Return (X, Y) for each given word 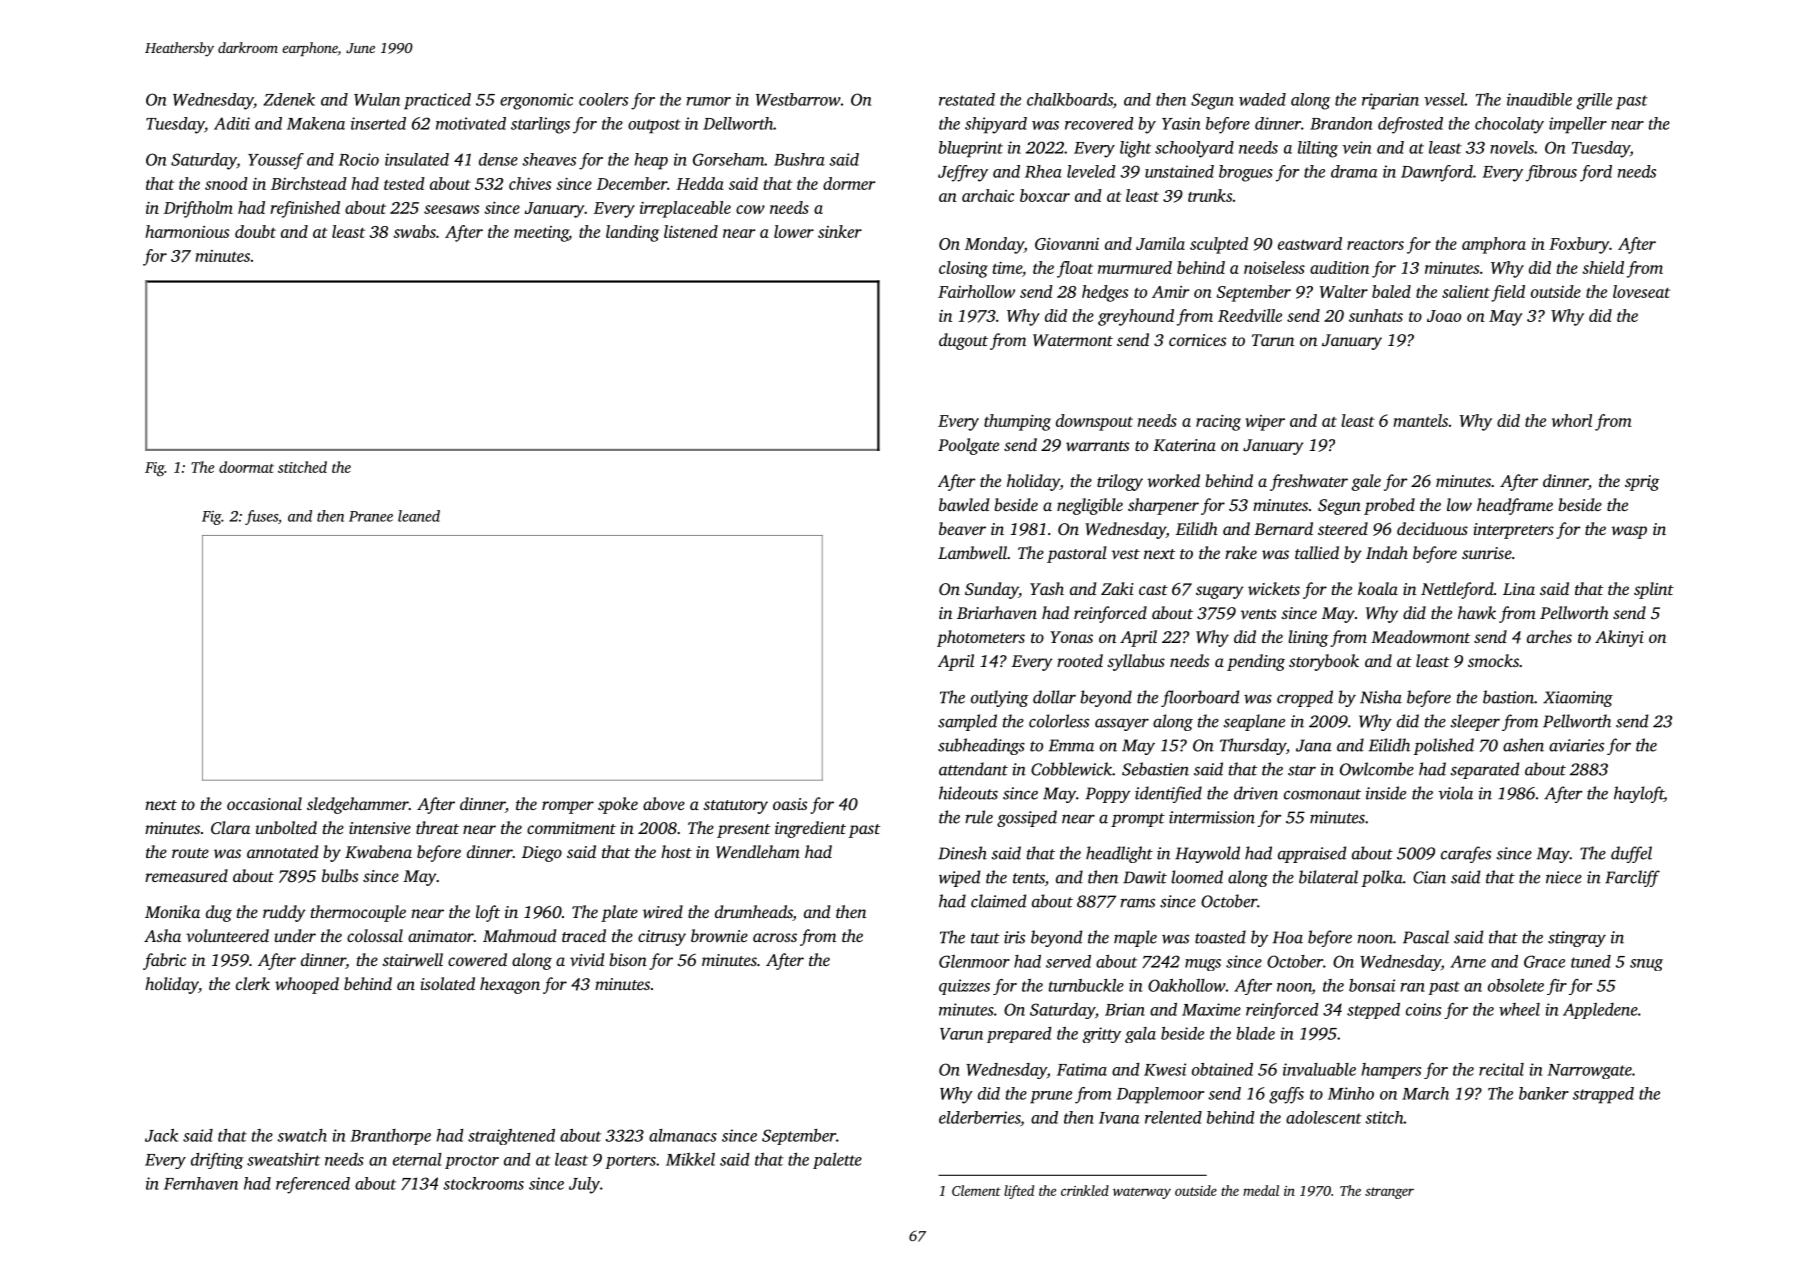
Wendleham (758, 852)
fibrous (1551, 173)
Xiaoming (1578, 699)
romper (568, 807)
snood (226, 183)
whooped (307, 985)
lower (794, 231)
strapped (1603, 1095)
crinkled (1085, 1190)
